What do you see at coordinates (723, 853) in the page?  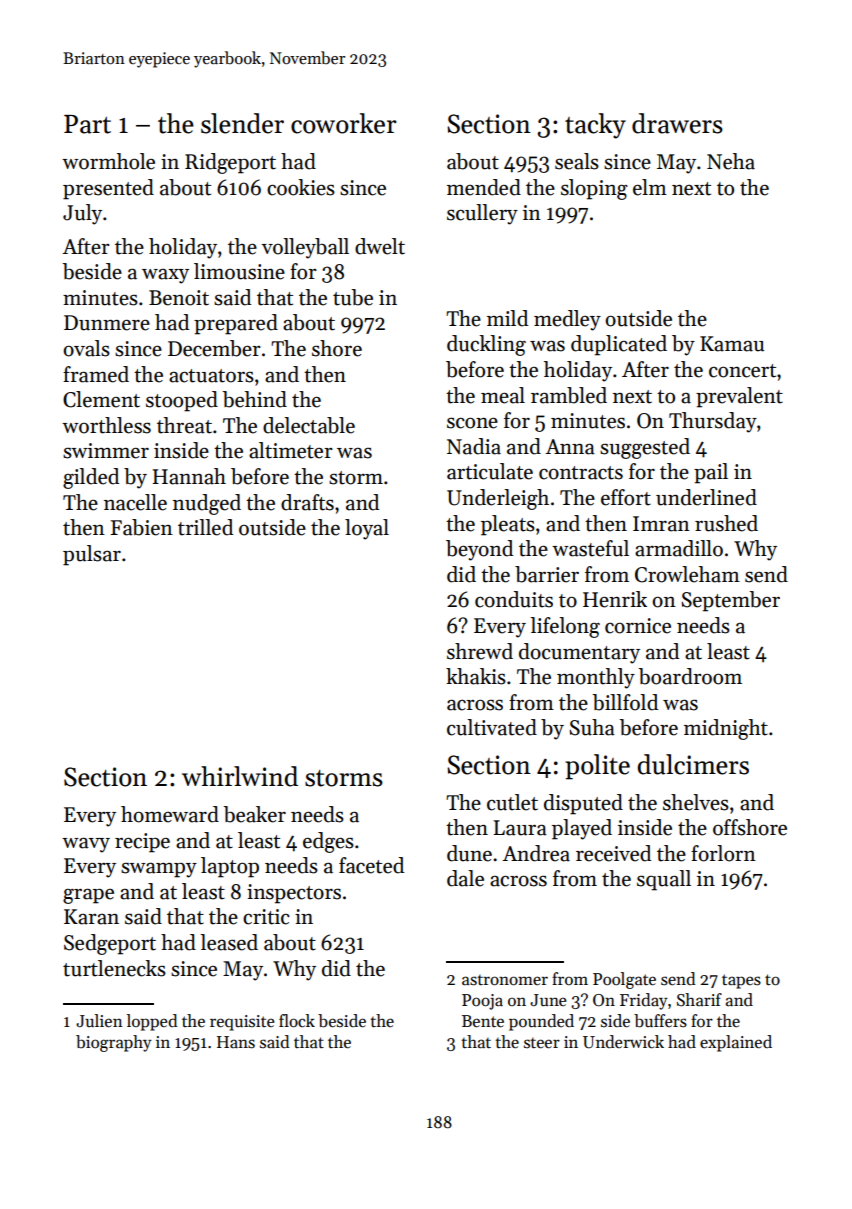 I see `forlorn` at bounding box center [723, 853].
